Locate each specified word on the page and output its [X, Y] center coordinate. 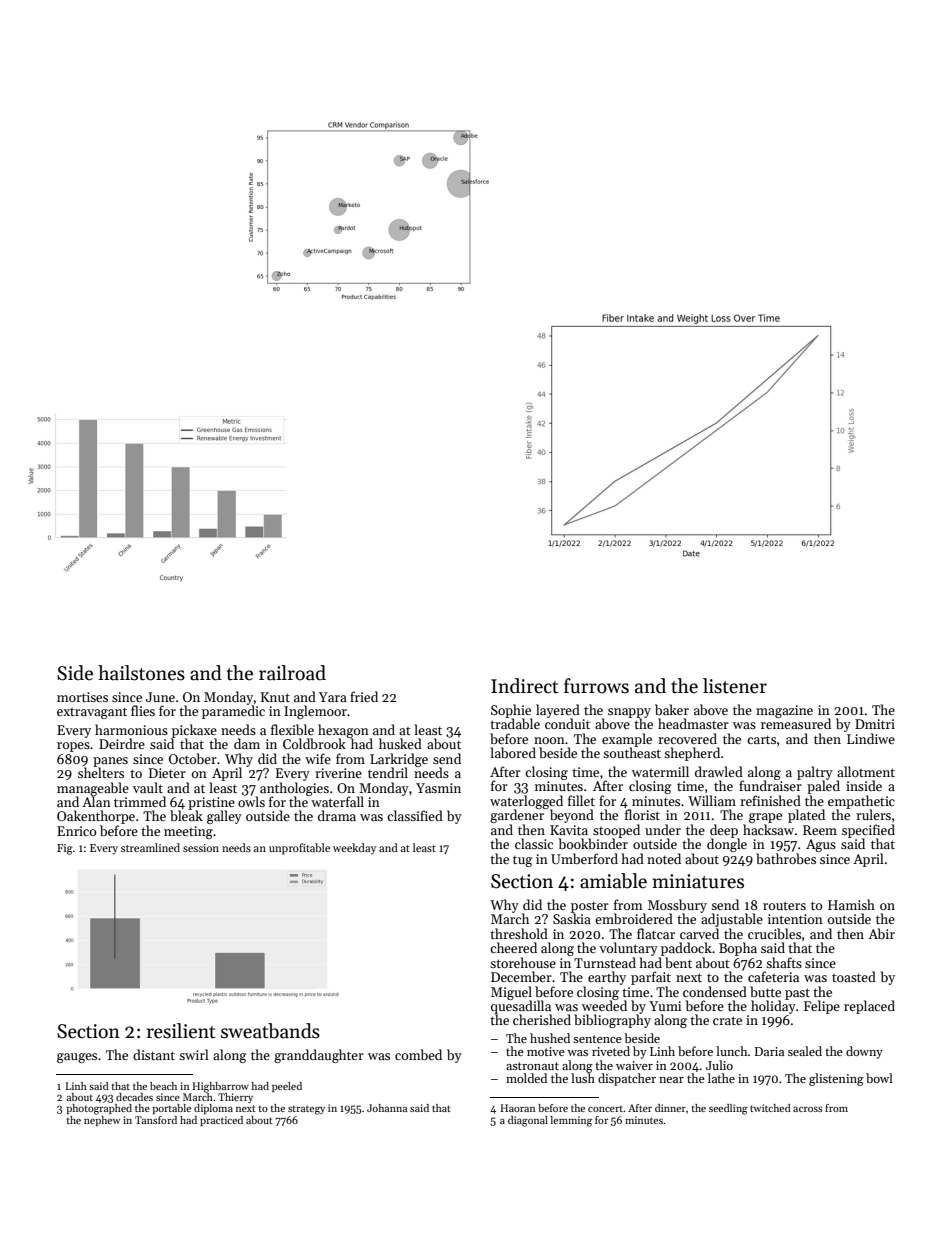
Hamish [851, 904]
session [201, 848]
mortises [82, 697]
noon [549, 740]
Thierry [235, 1098]
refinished [770, 800]
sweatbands [270, 1031]
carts [761, 739]
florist [642, 814]
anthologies [294, 789]
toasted [854, 976]
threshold [519, 933]
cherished [542, 1019]
